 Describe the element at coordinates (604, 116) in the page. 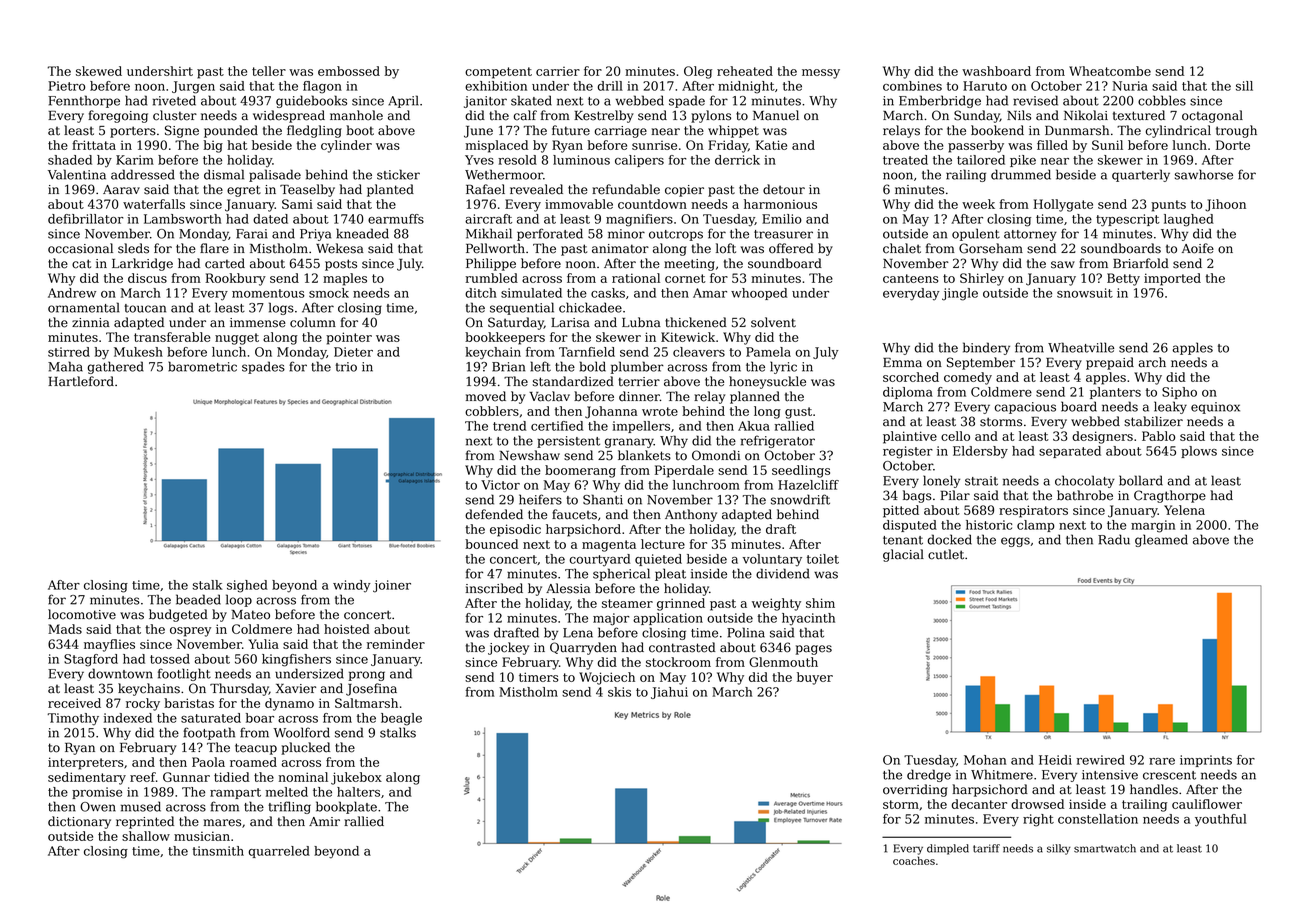

I see `Kestrelby` at that location.
